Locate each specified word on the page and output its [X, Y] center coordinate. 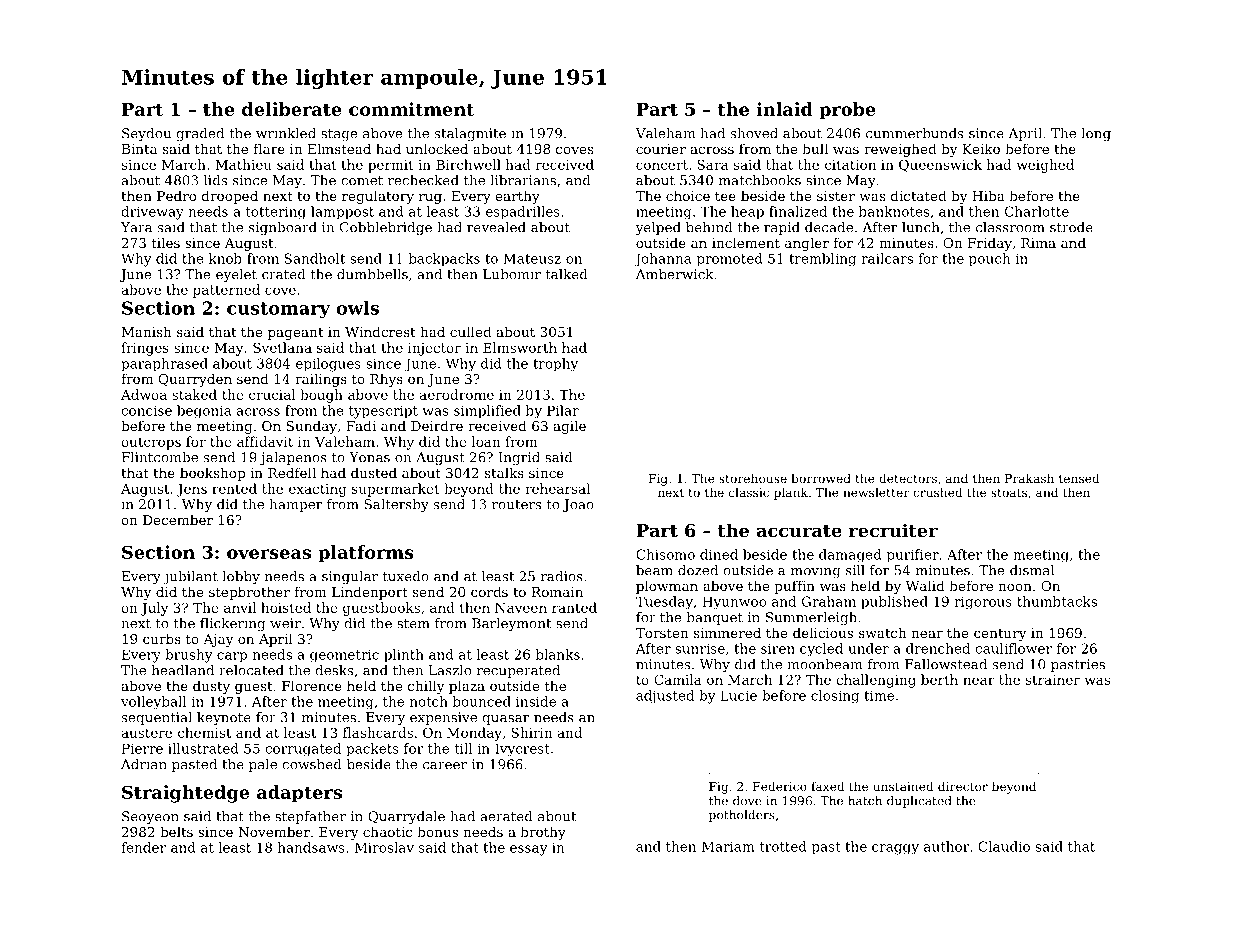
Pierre [142, 748]
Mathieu [243, 164]
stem [413, 624]
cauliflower [1013, 648]
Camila [678, 679]
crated [284, 274]
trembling [822, 260]
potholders [742, 816]
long [1096, 134]
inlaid [784, 109]
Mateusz [532, 258]
